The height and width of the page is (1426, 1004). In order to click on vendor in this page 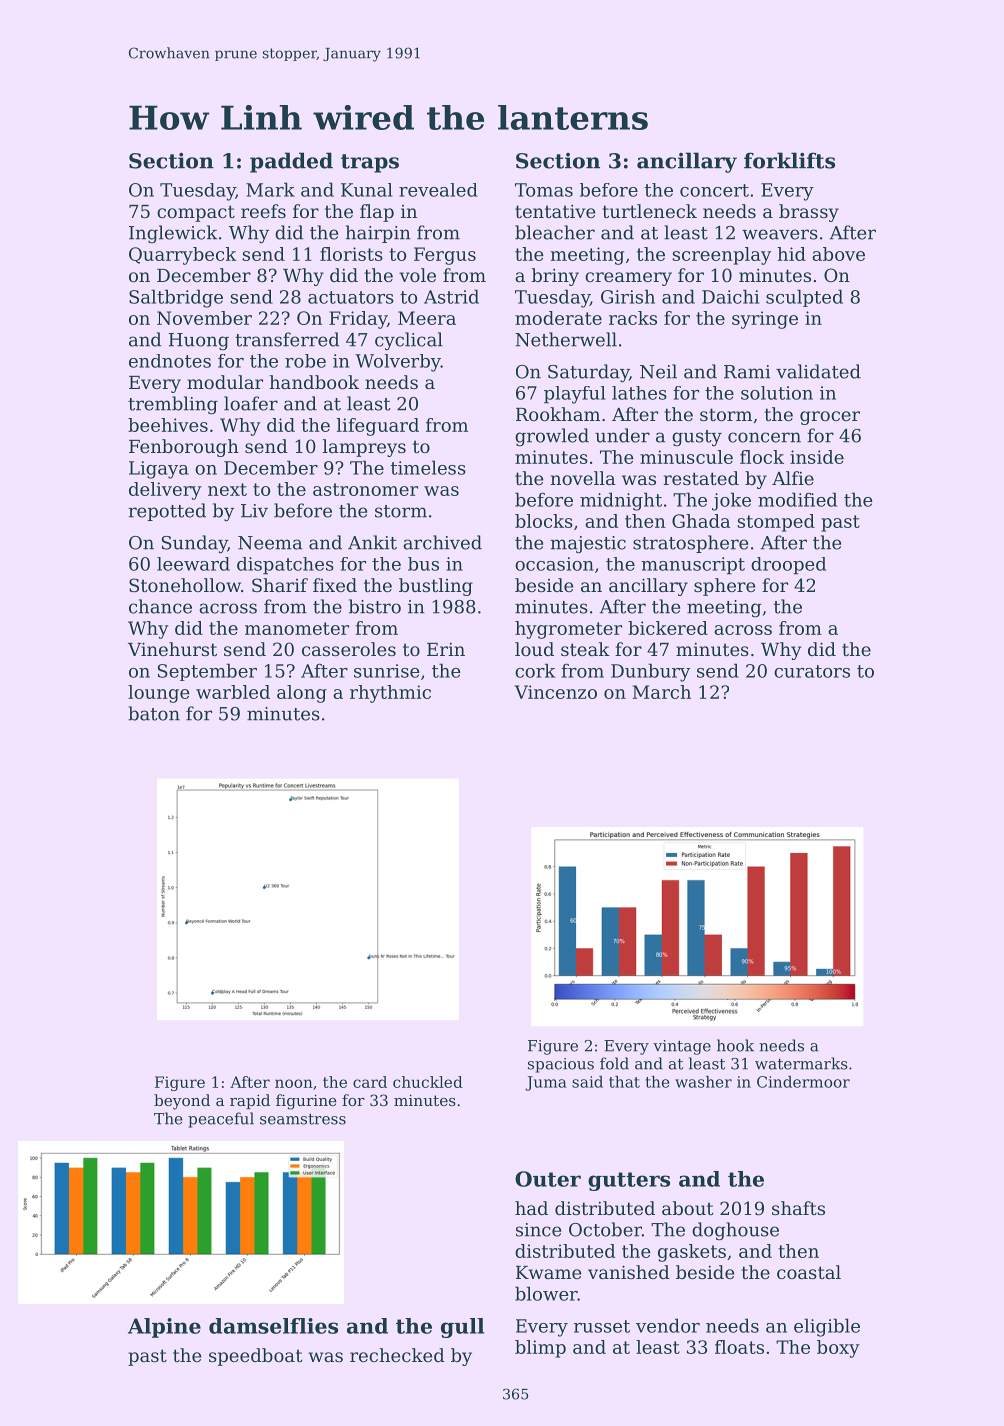, I will do `click(668, 1325)`.
